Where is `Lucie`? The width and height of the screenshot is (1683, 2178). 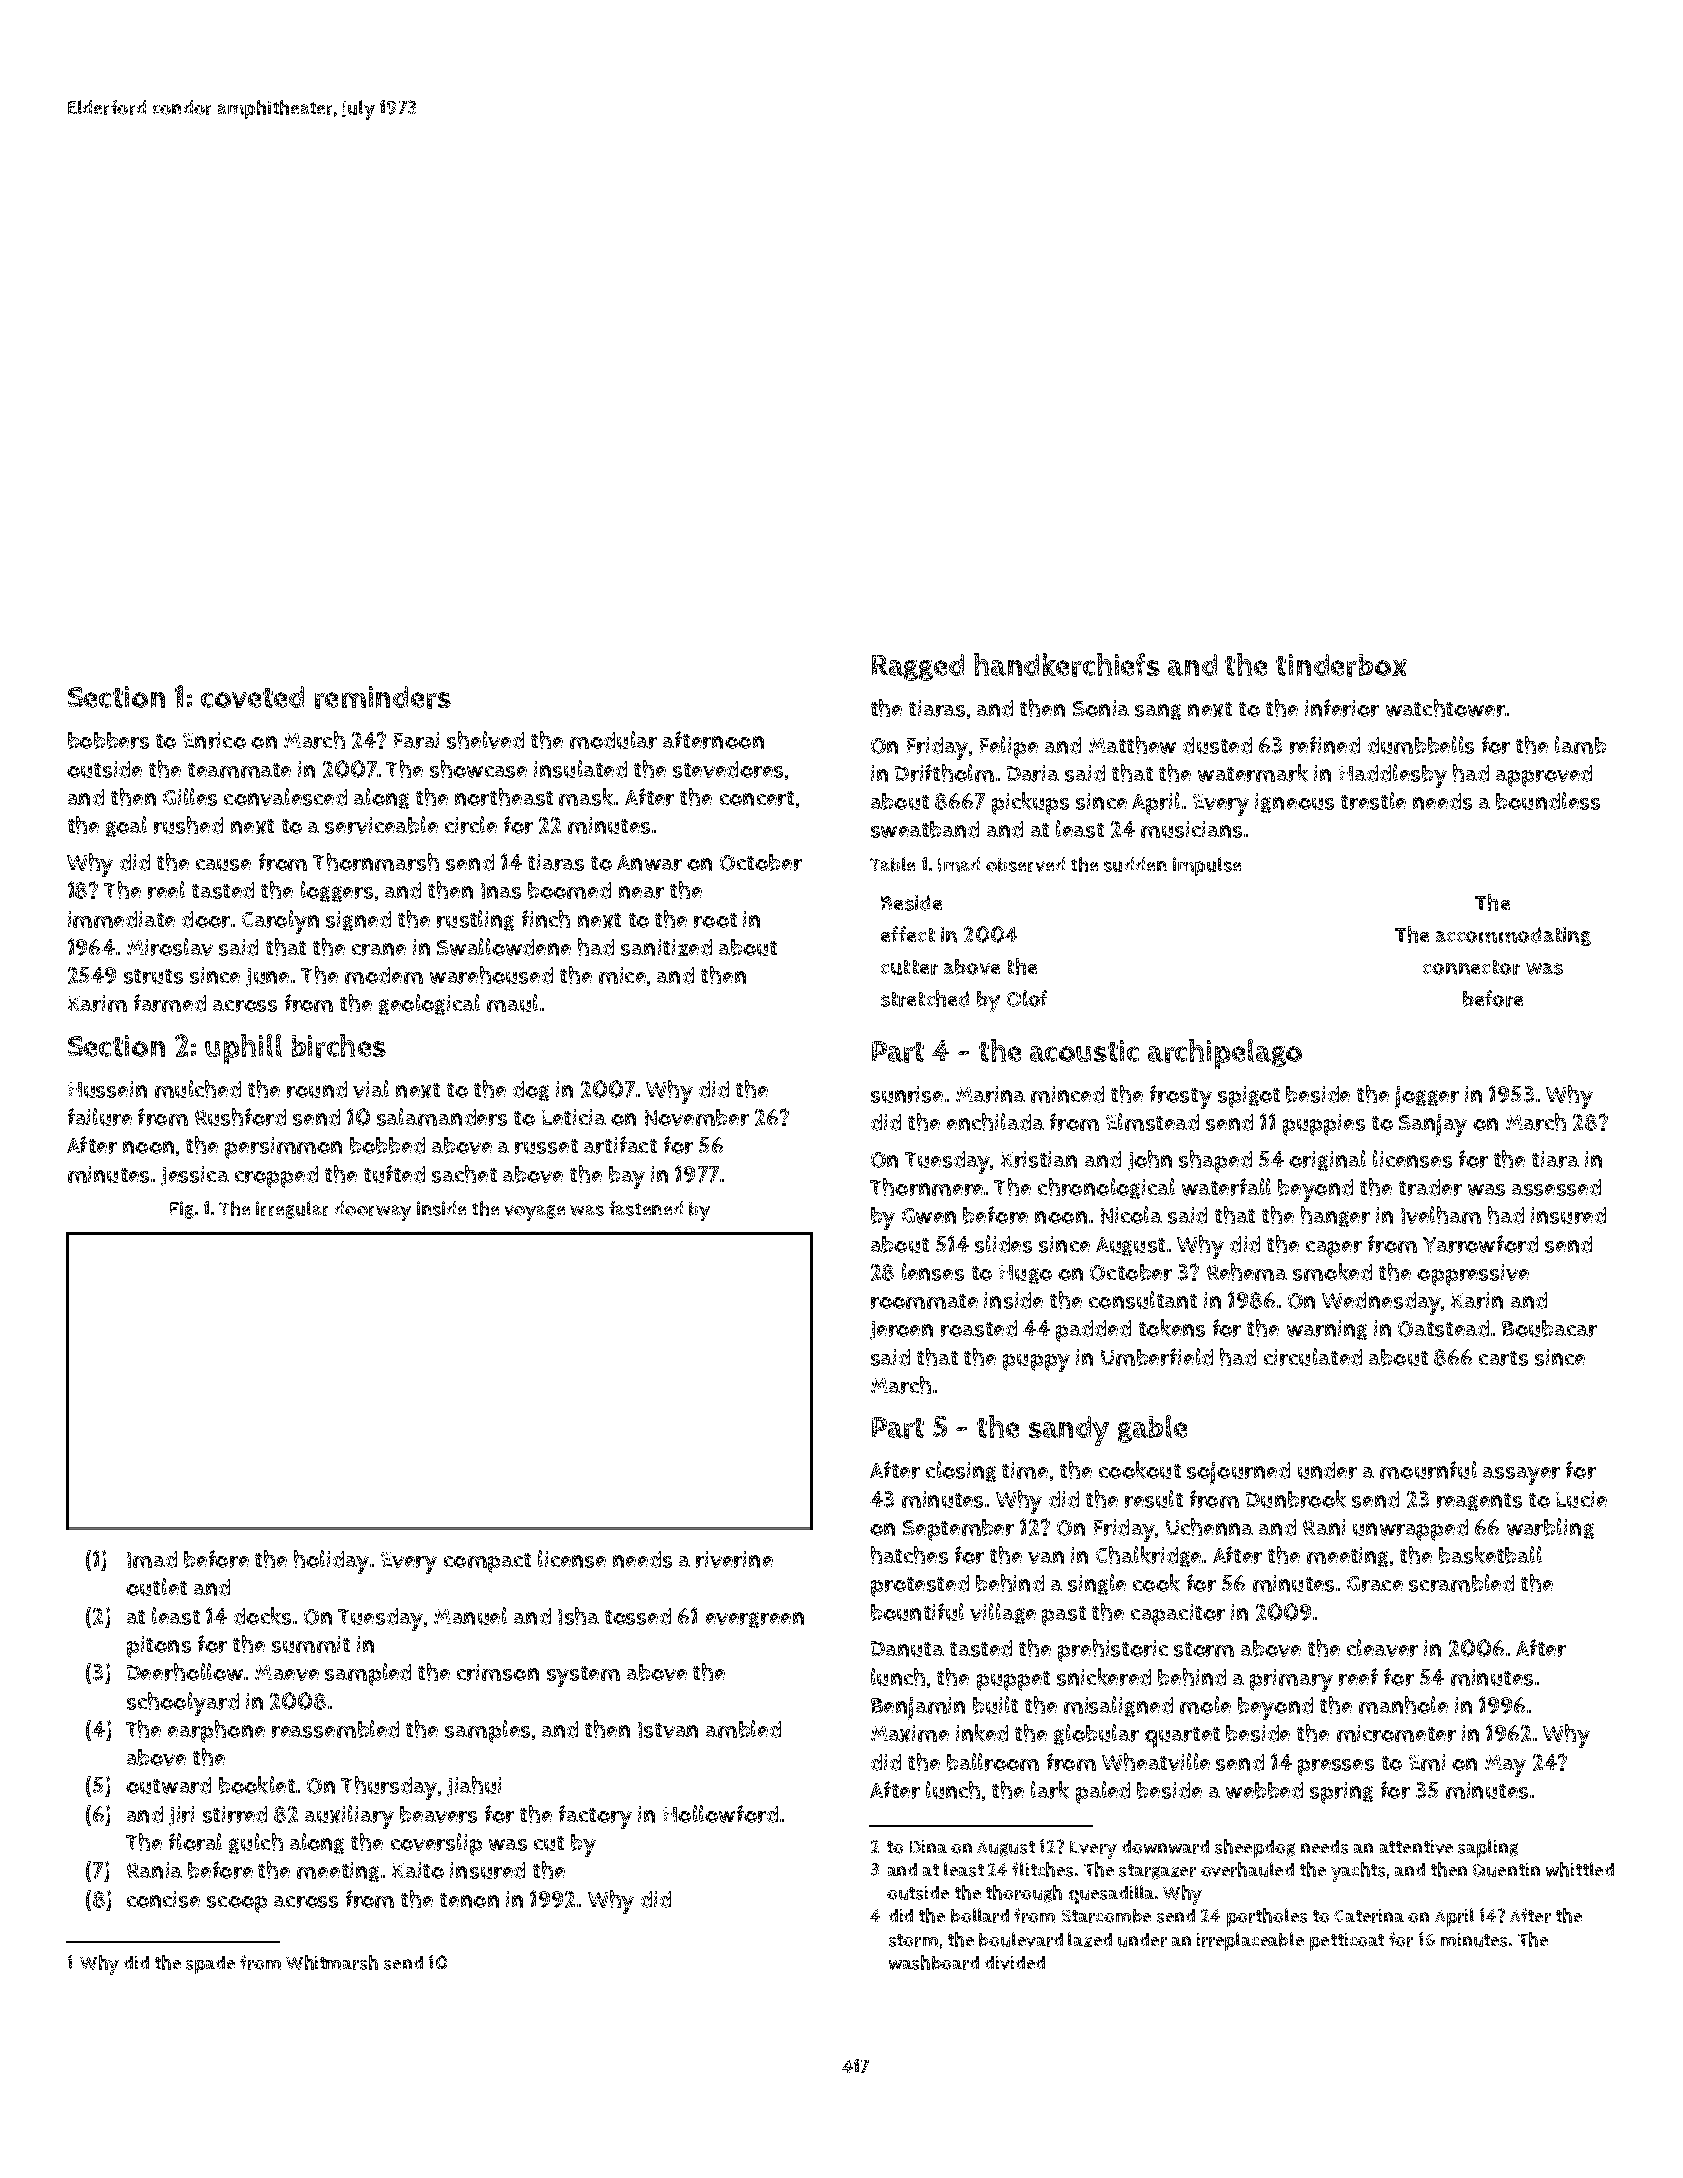 Lucie is located at coordinates (1581, 1499).
